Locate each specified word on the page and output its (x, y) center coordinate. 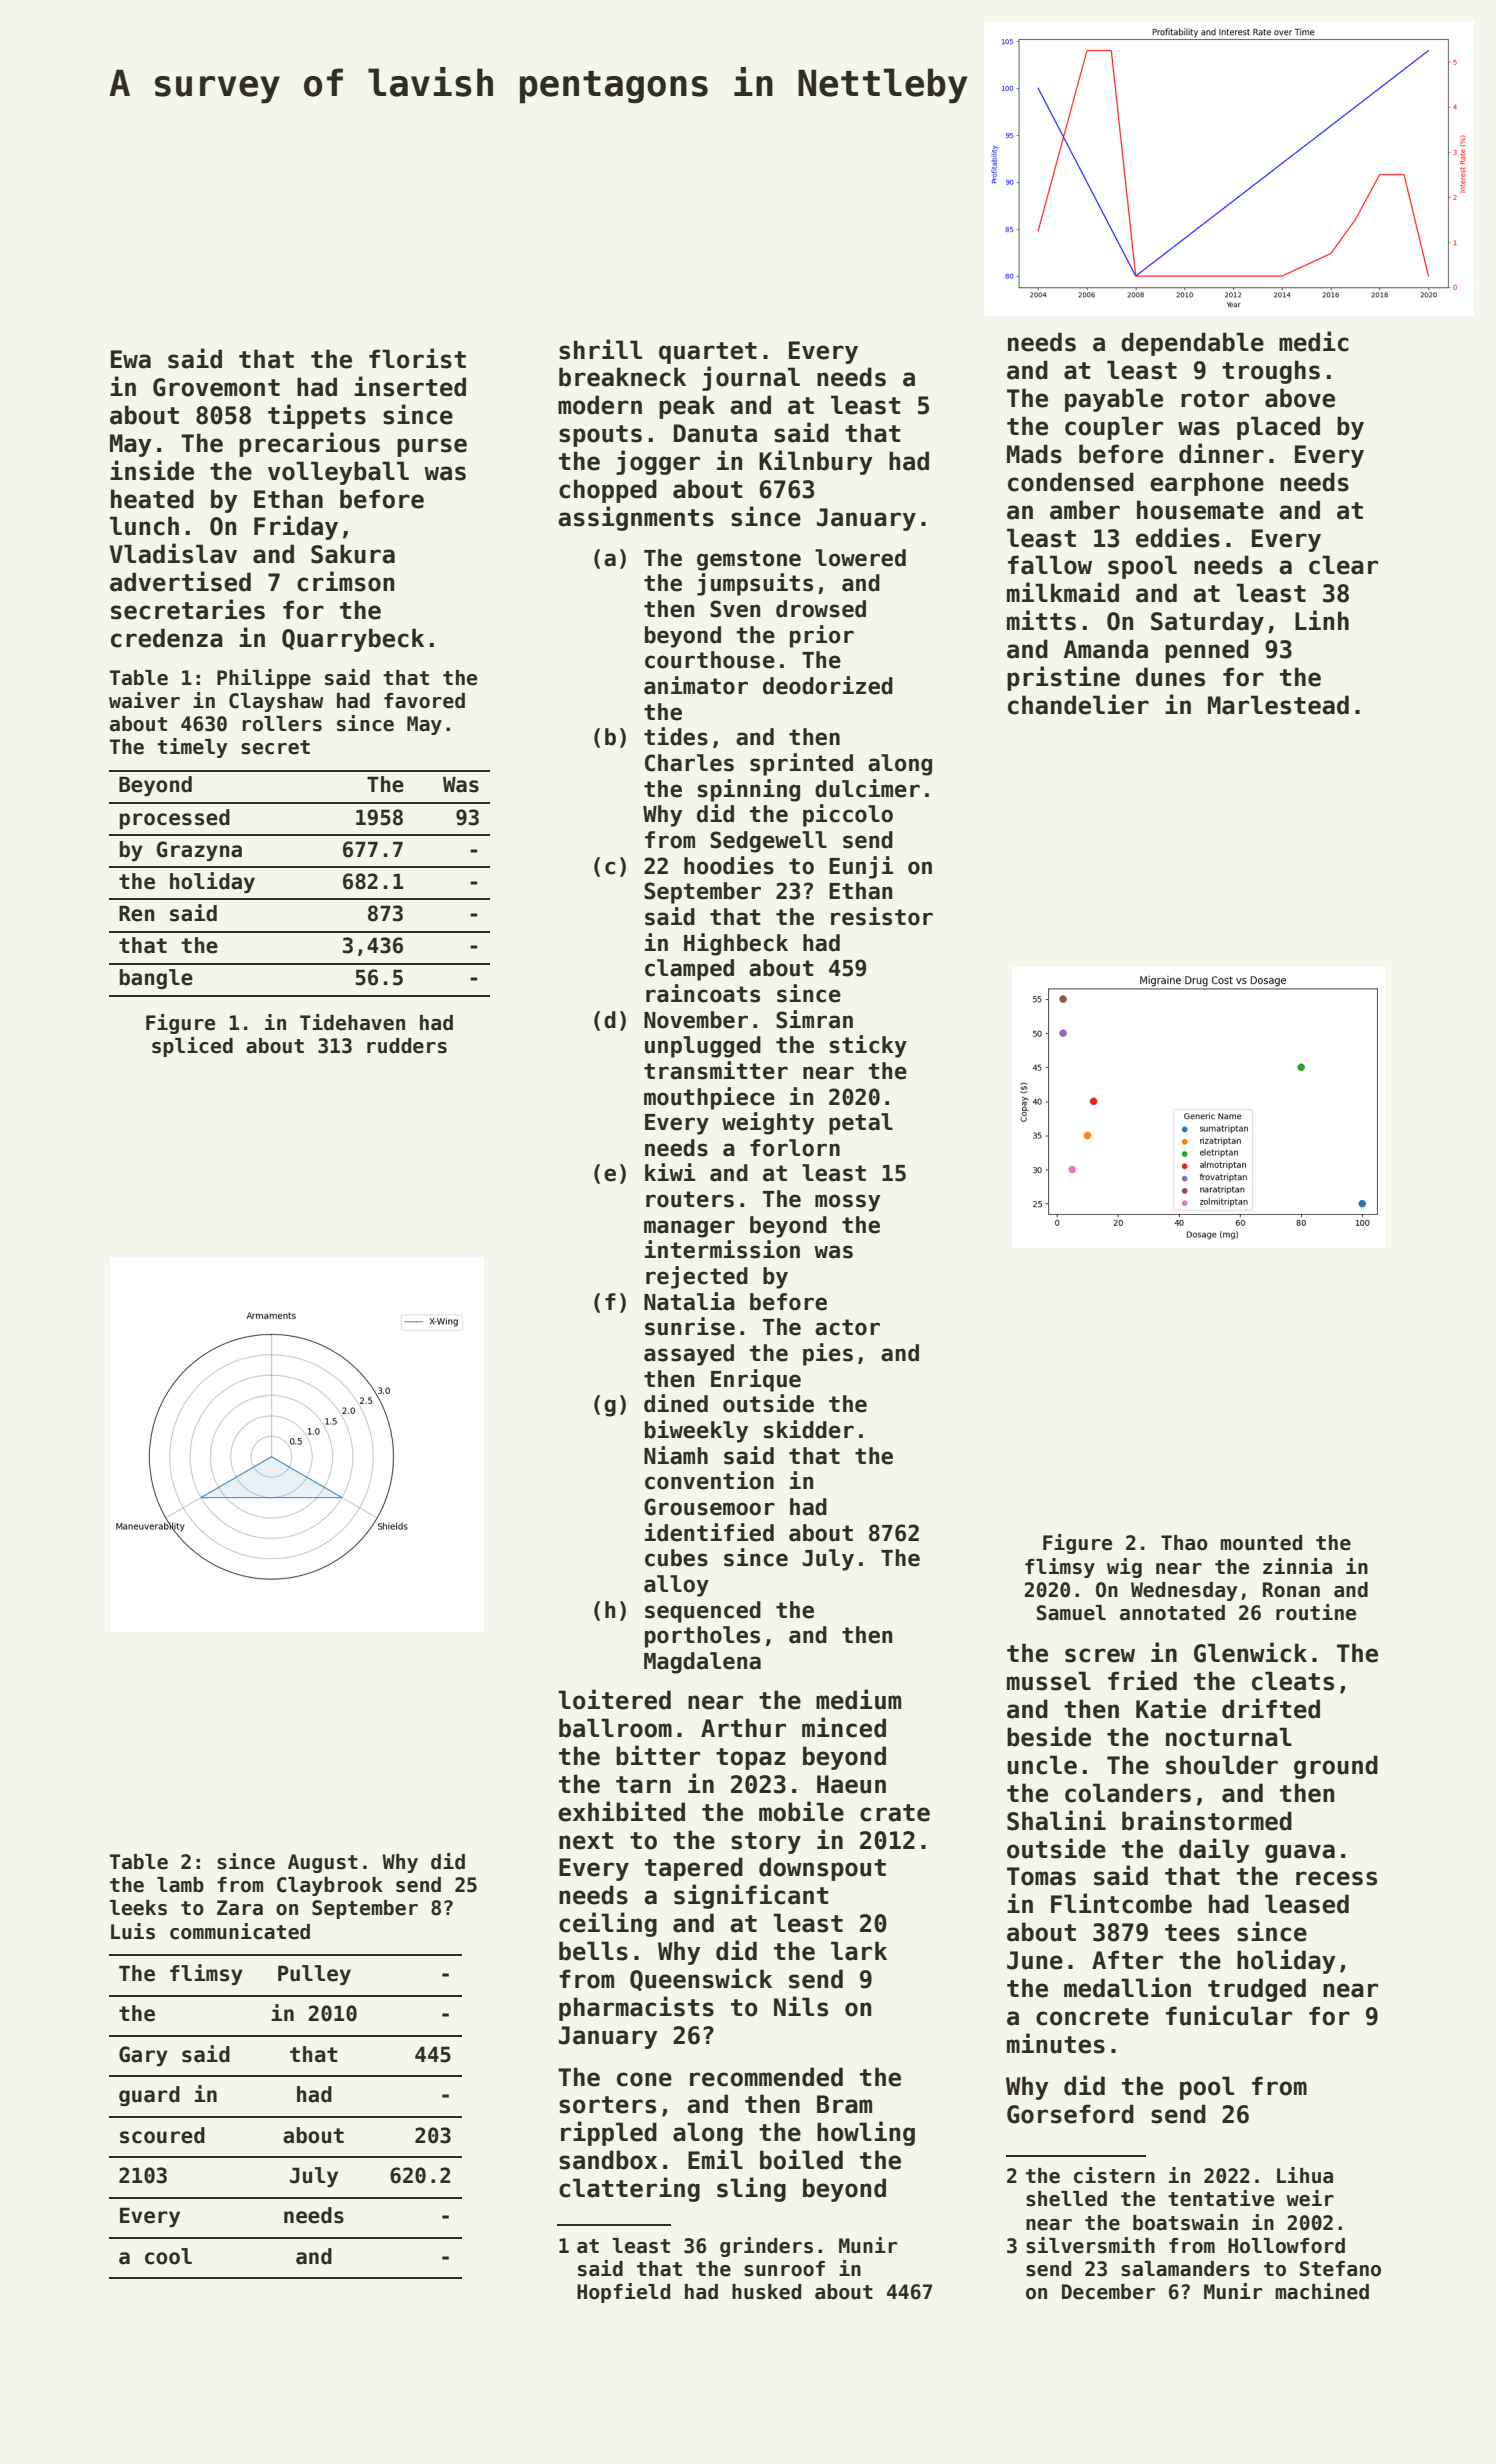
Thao (1184, 1543)
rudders (407, 1046)
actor (847, 1327)
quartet (708, 353)
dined (676, 1403)
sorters (607, 2105)
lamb (180, 1885)
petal (861, 1124)
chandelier (1078, 704)
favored (424, 701)
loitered (614, 1699)
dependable (1192, 344)
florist (417, 358)
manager (689, 1229)
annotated (1172, 1613)
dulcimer (867, 788)
